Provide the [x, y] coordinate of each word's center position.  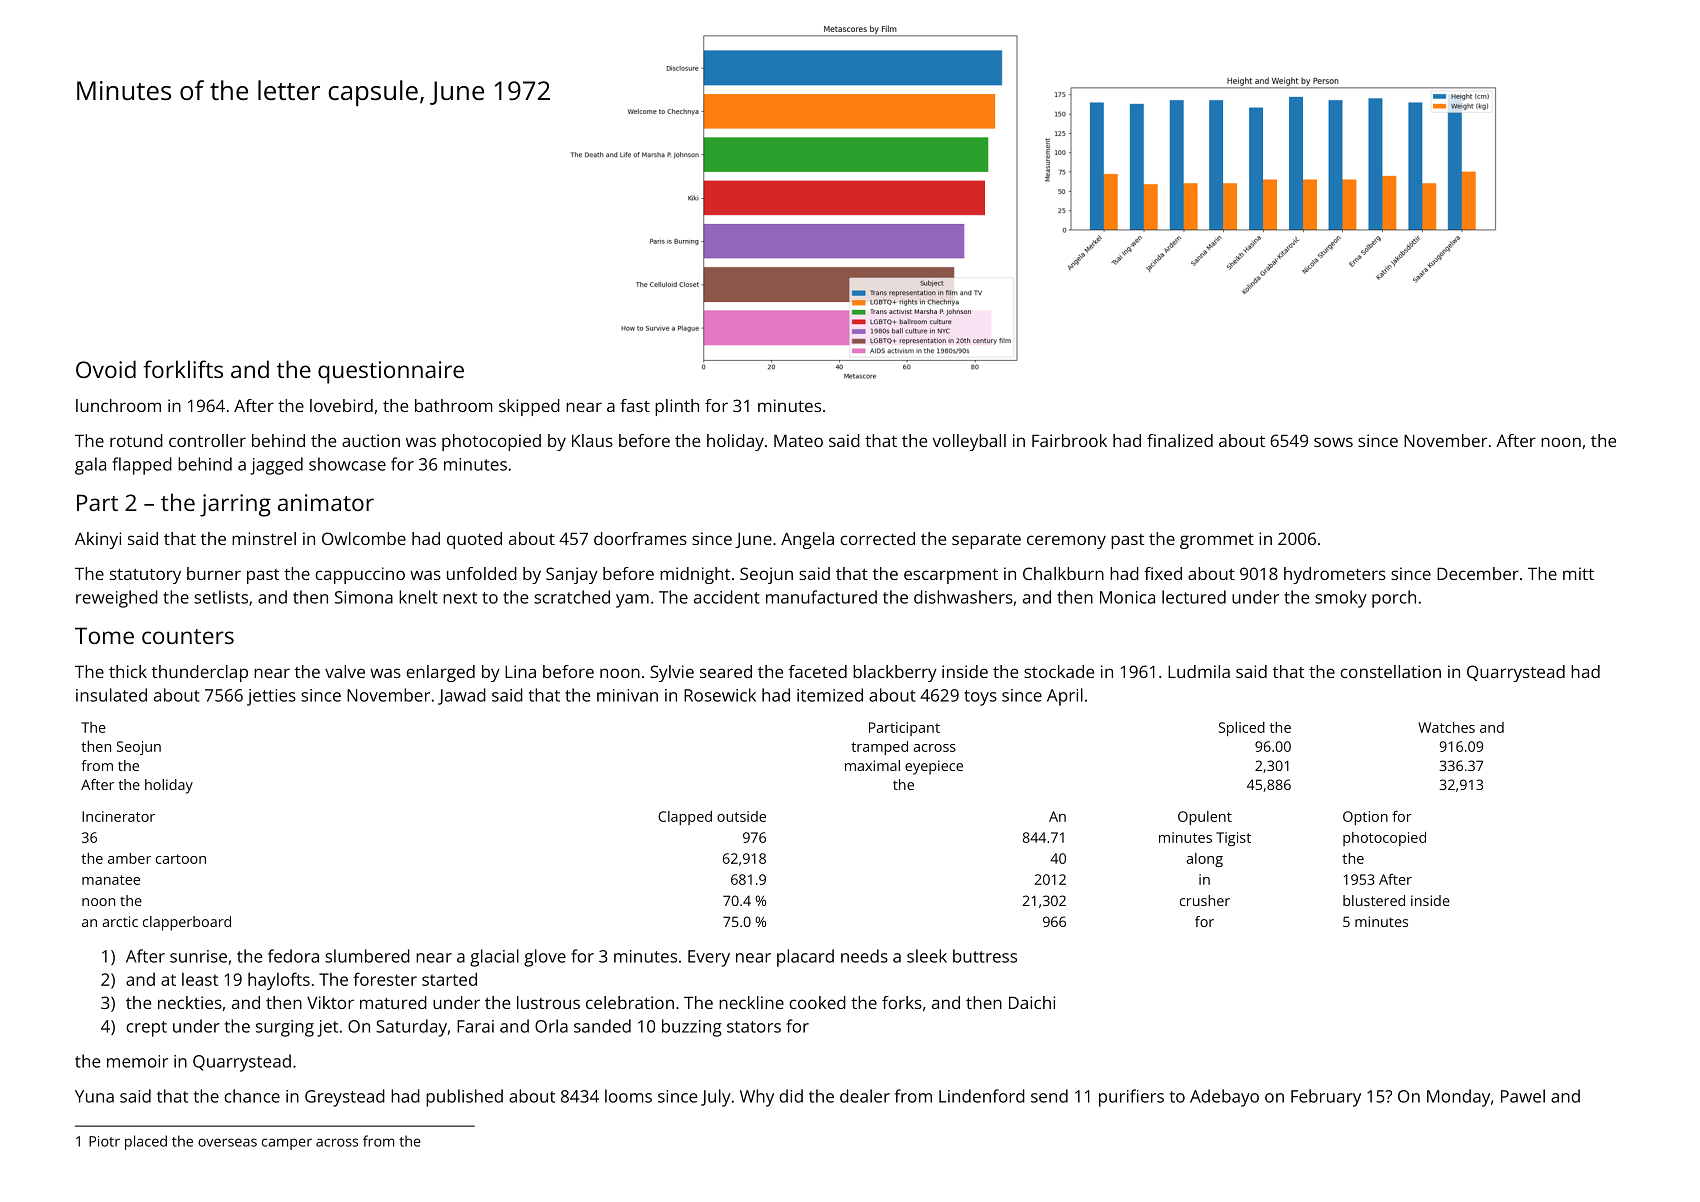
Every [709, 958]
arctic [120, 921]
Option [1365, 818]
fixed [1163, 573]
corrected [877, 538]
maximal [872, 765]
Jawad [462, 696]
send [1049, 1096]
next [460, 598]
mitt [1578, 573]
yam [632, 601]
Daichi [1032, 1002]
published [464, 1098]
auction [371, 440]
